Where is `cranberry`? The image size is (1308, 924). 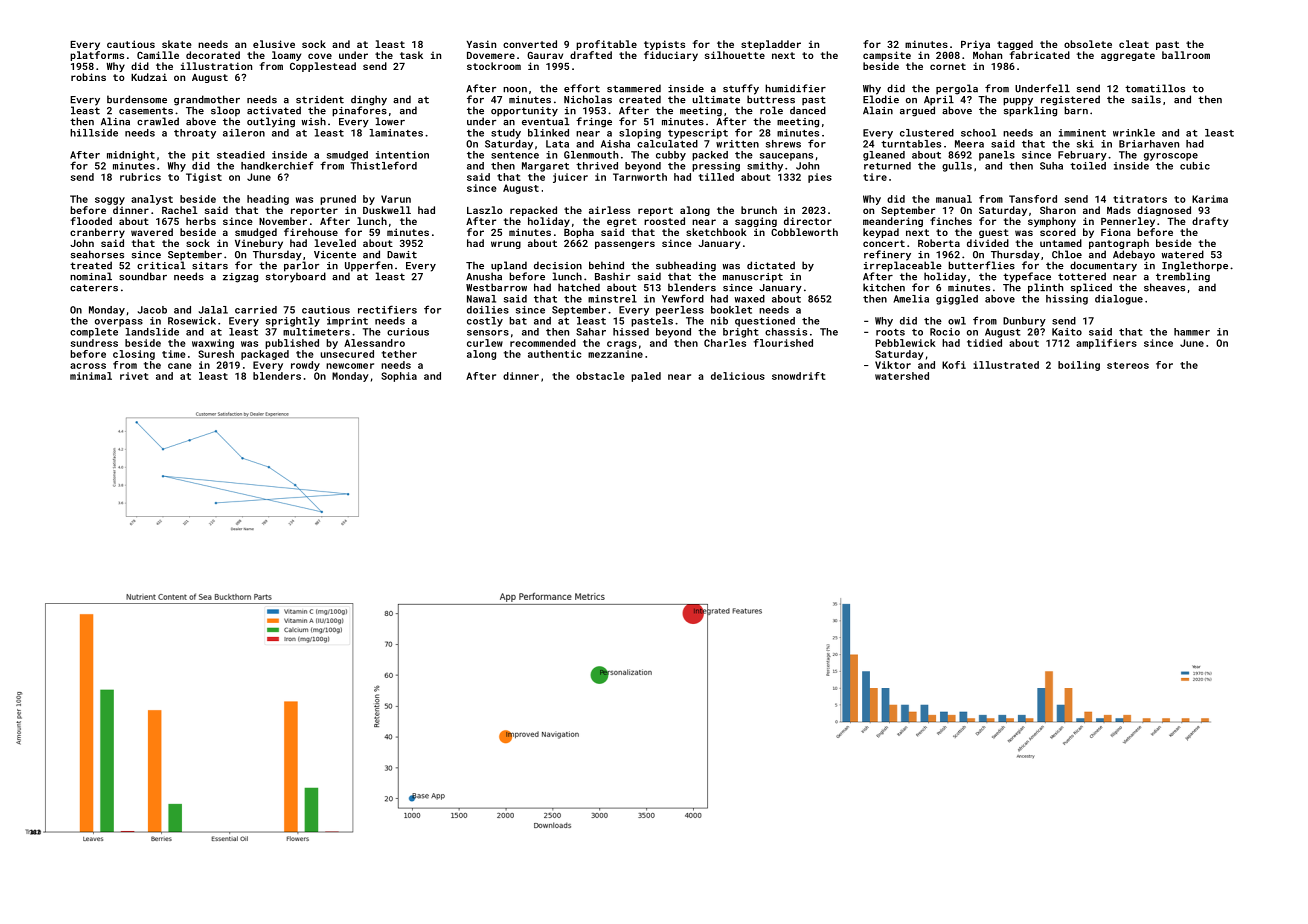 cranberry is located at coordinates (97, 233).
